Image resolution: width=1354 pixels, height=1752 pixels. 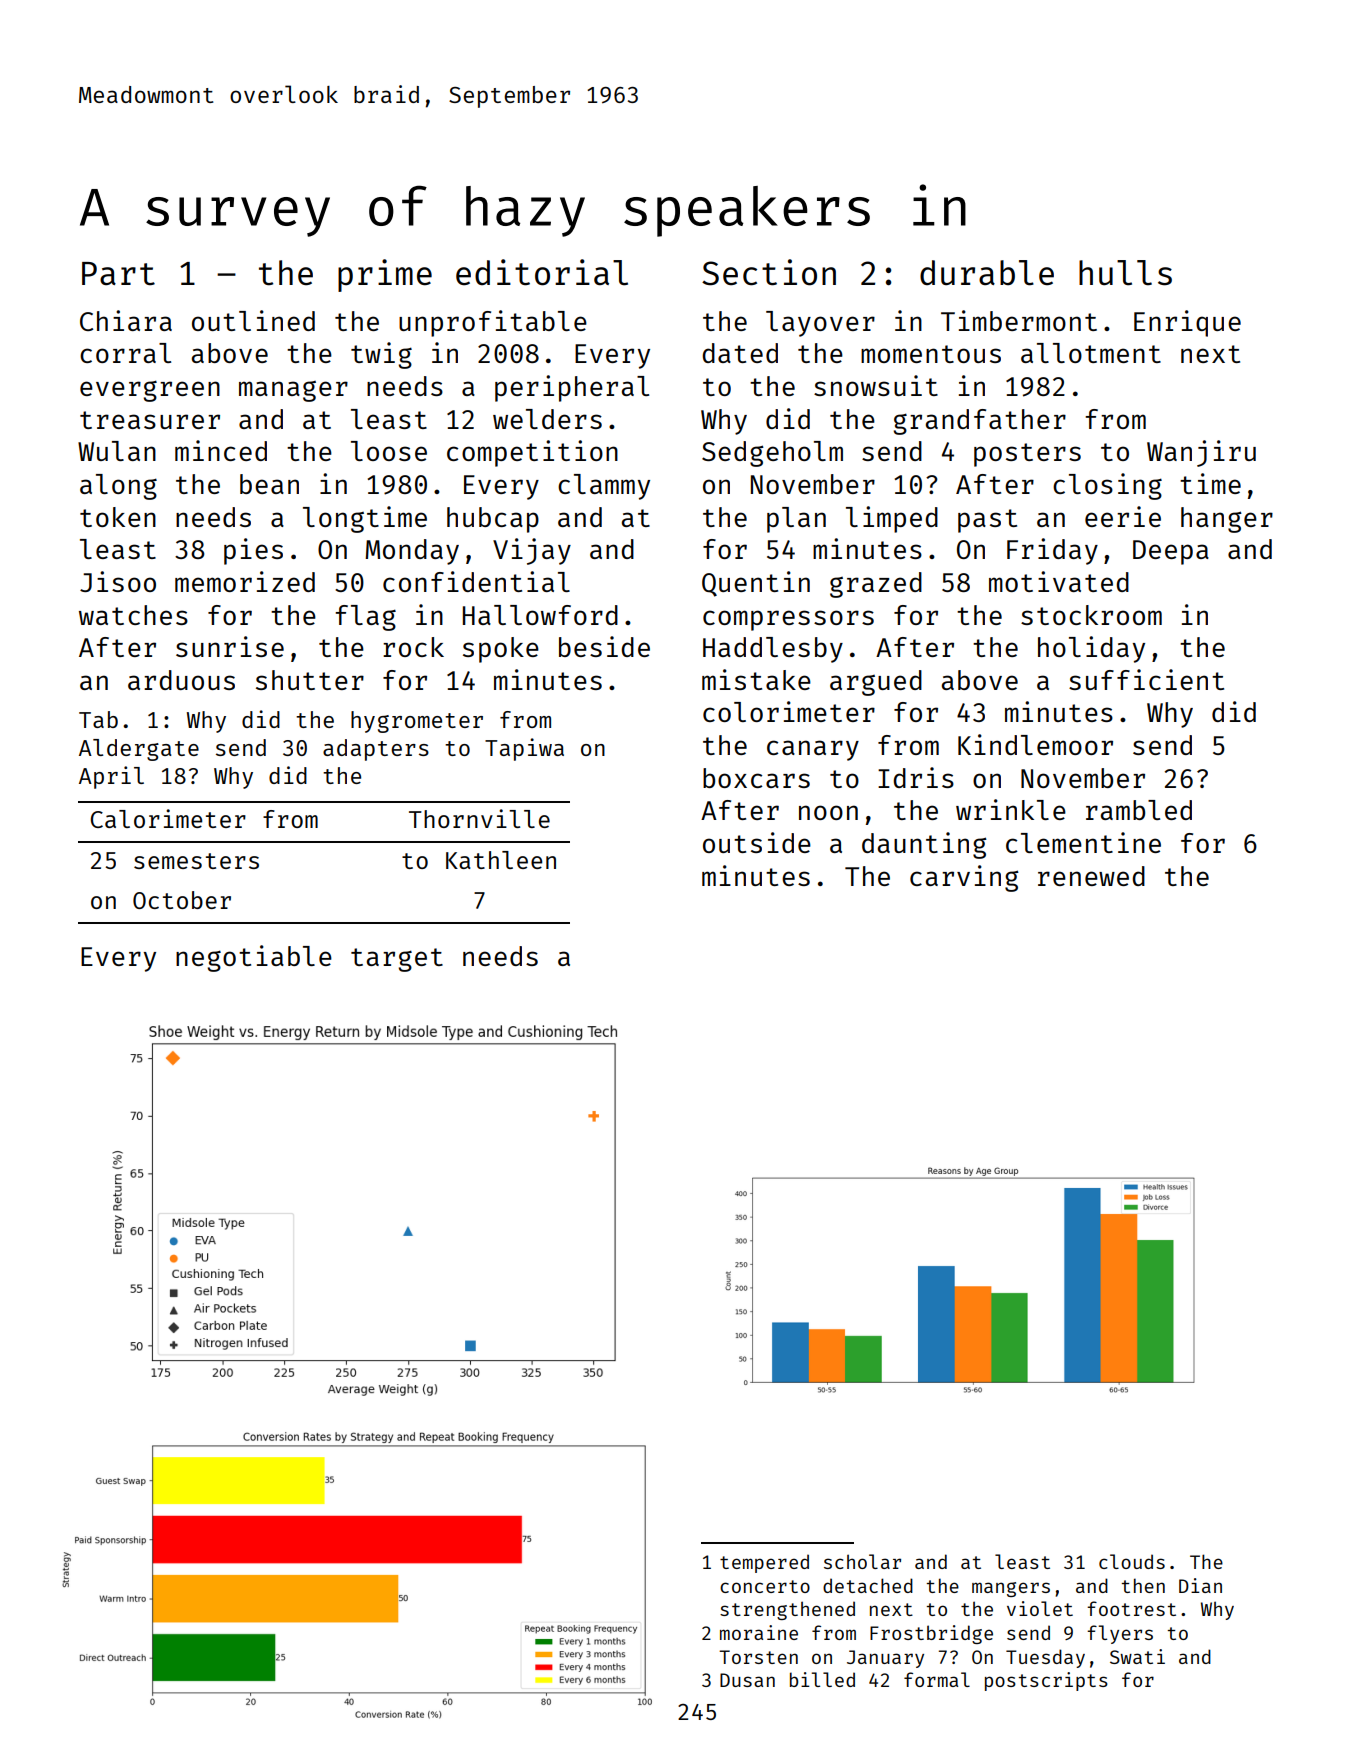 What do you see at coordinates (1139, 810) in the image?
I see `rambled` at bounding box center [1139, 810].
